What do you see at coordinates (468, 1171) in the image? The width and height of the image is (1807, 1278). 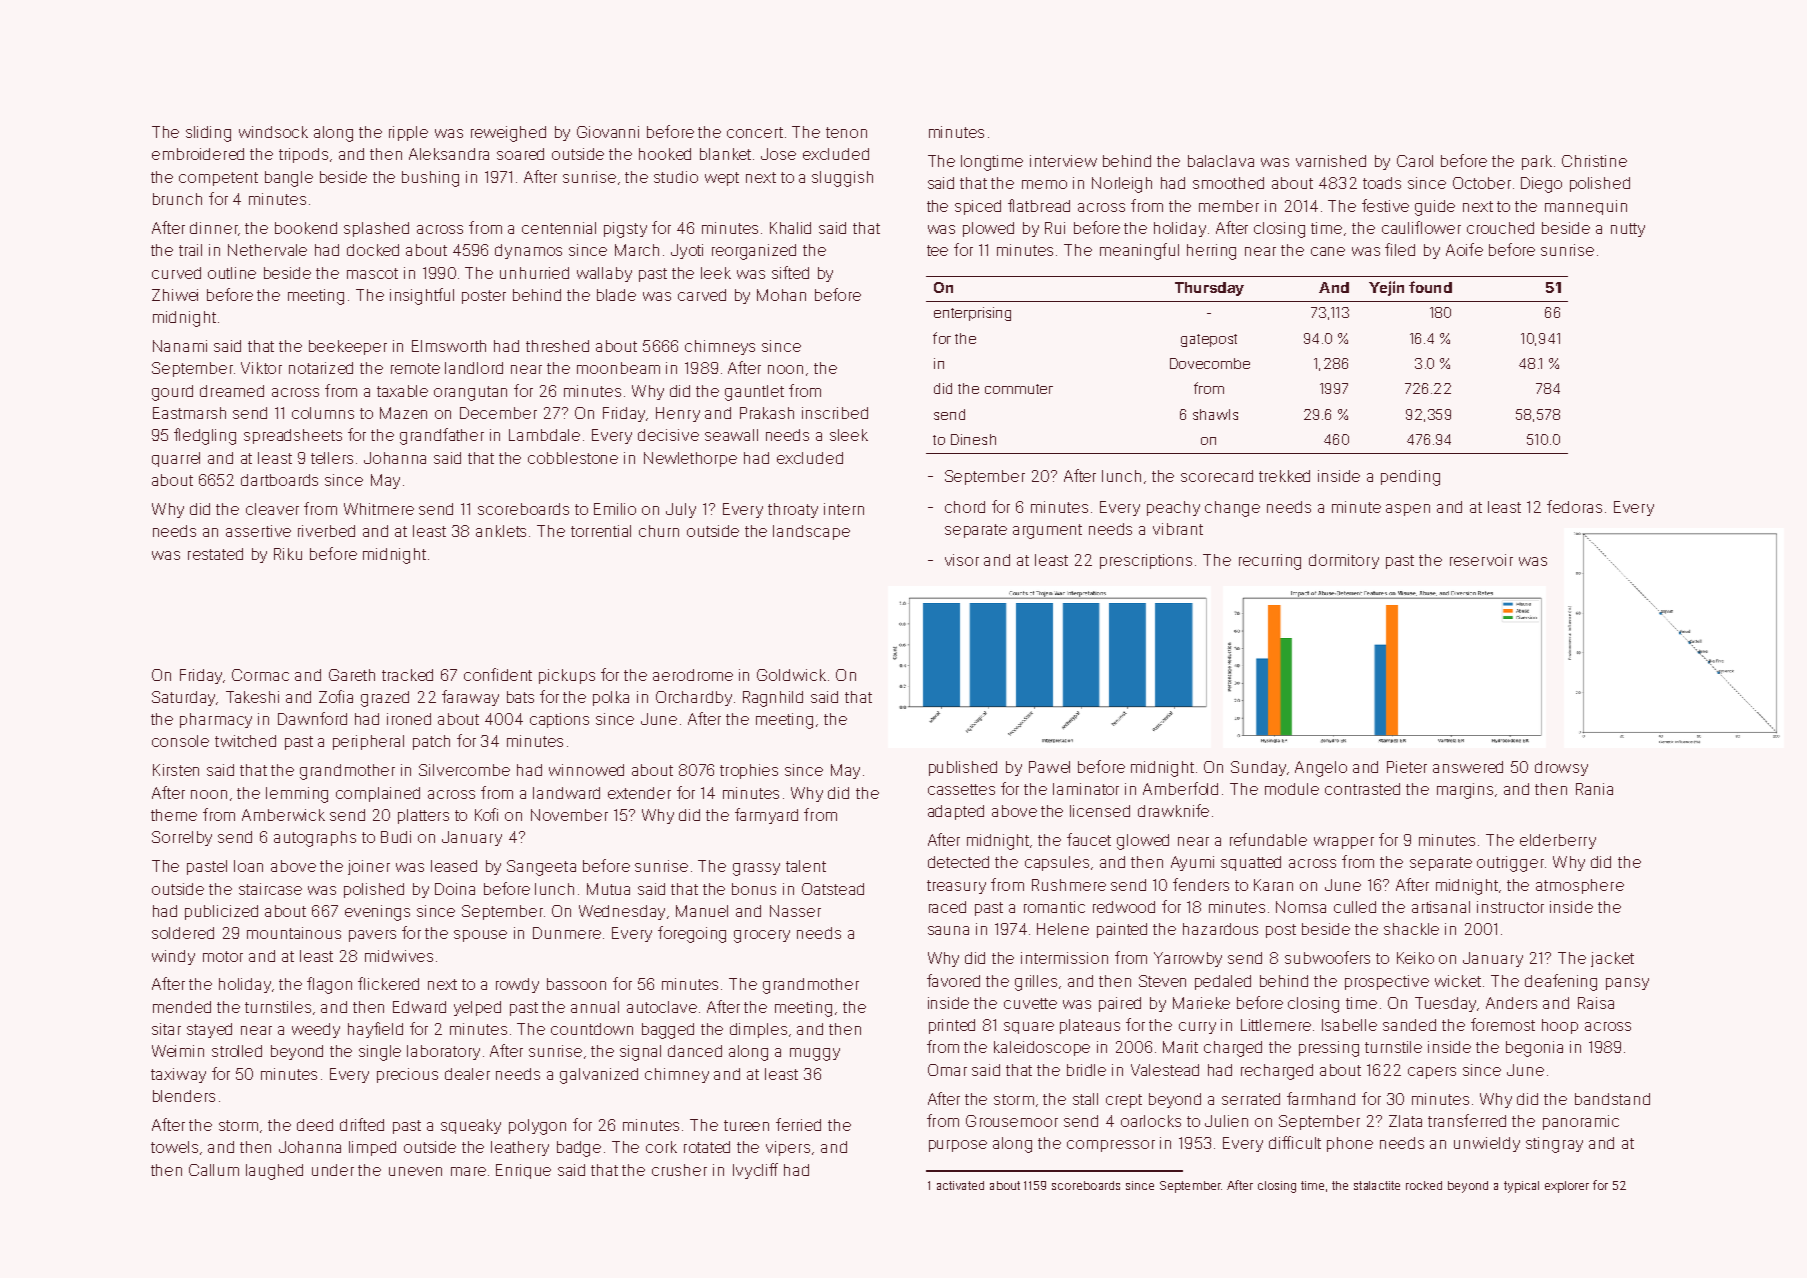 I see `mare` at bounding box center [468, 1171].
